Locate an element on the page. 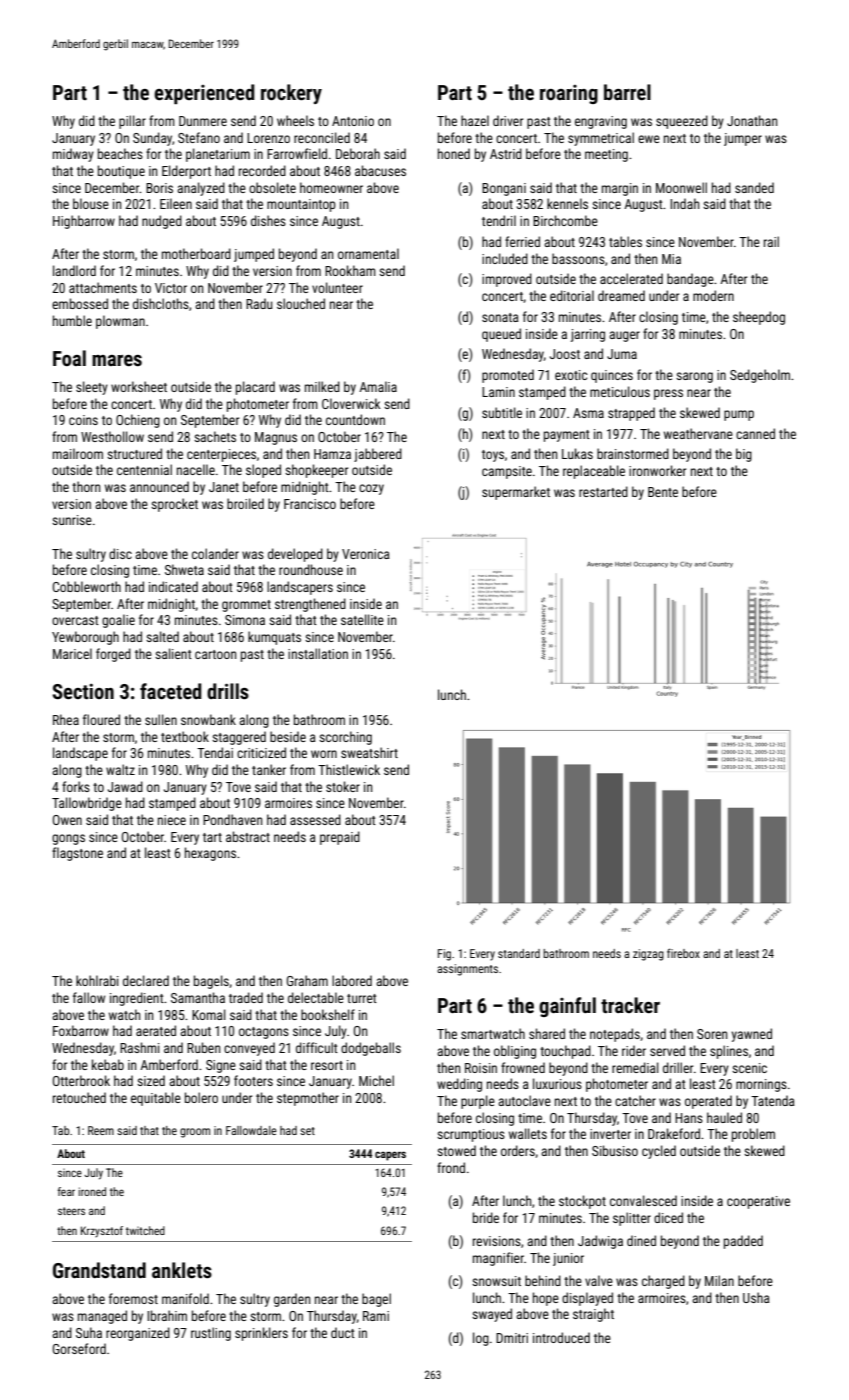  bride is located at coordinates (486, 1217).
